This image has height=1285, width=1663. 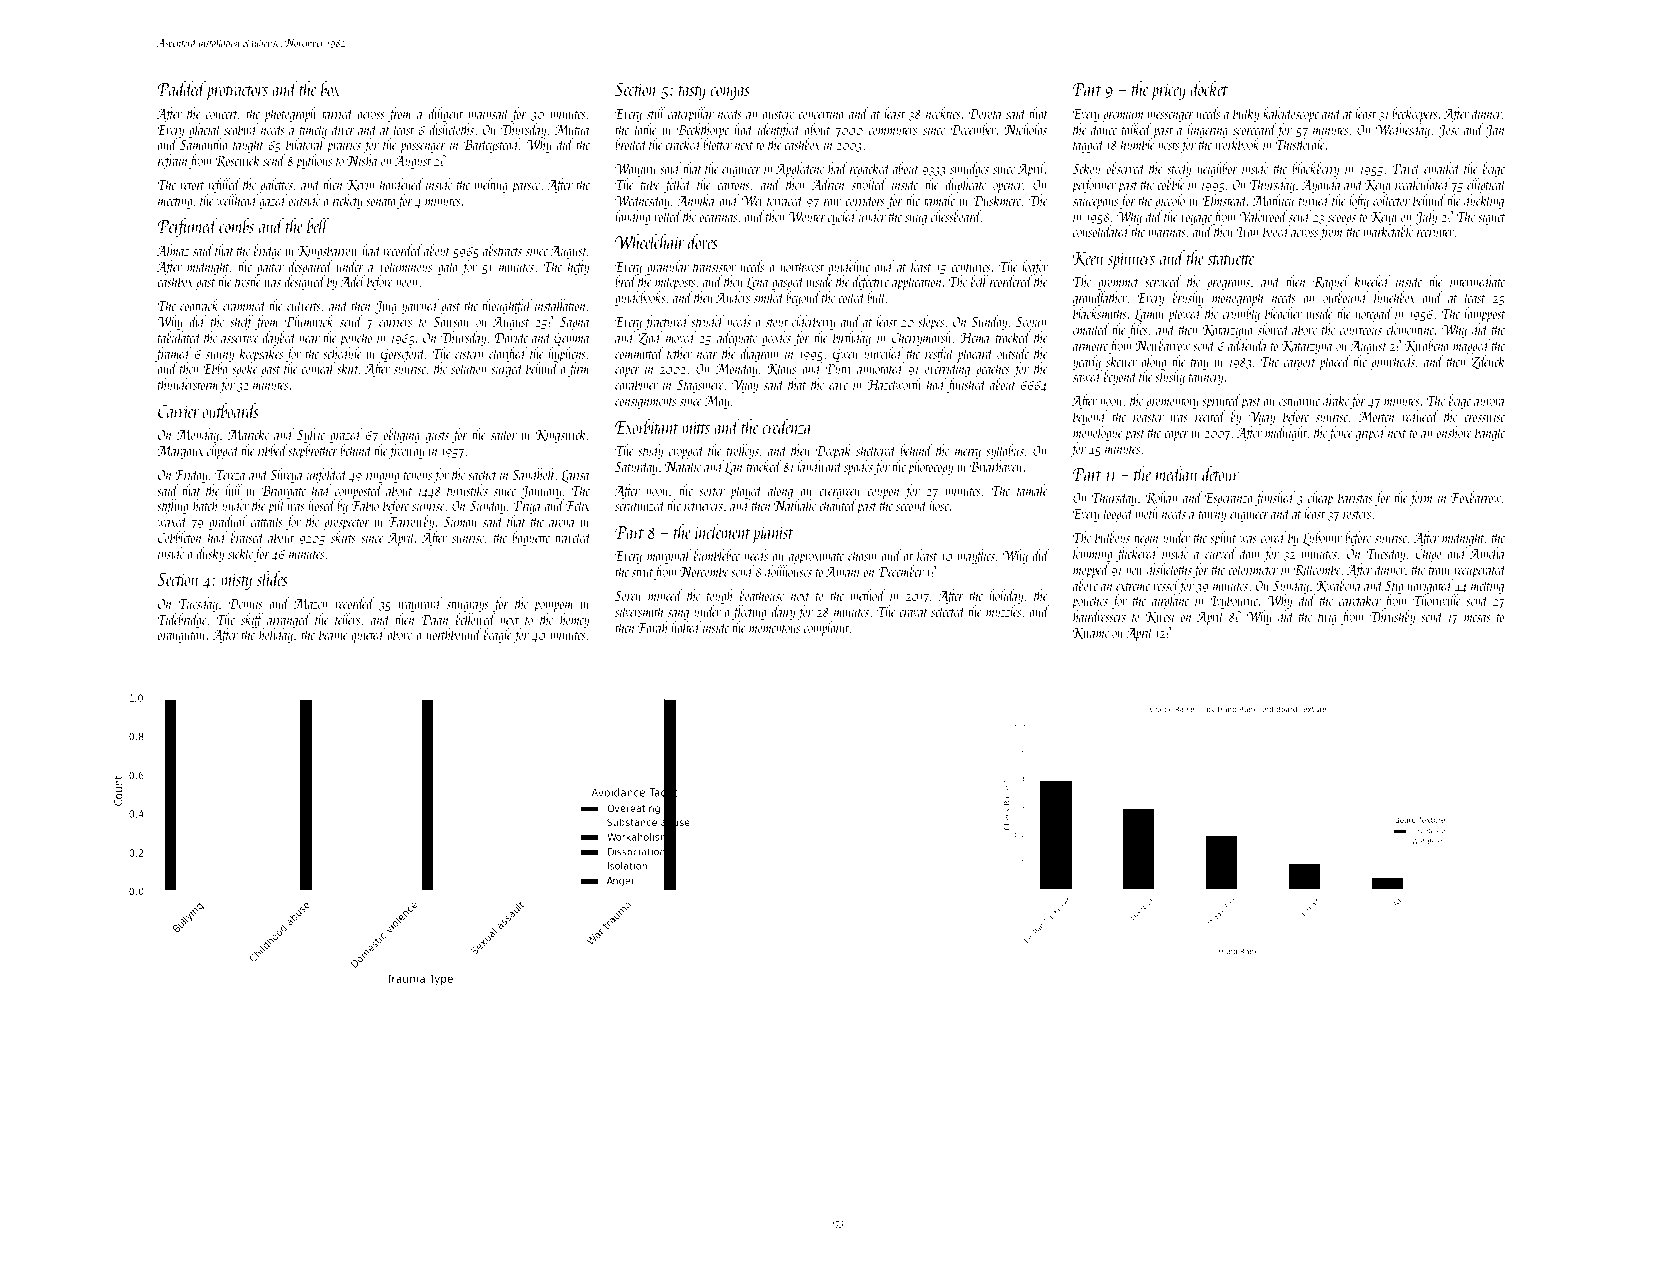 What do you see at coordinates (1477, 618) in the image?
I see `mesas` at bounding box center [1477, 618].
